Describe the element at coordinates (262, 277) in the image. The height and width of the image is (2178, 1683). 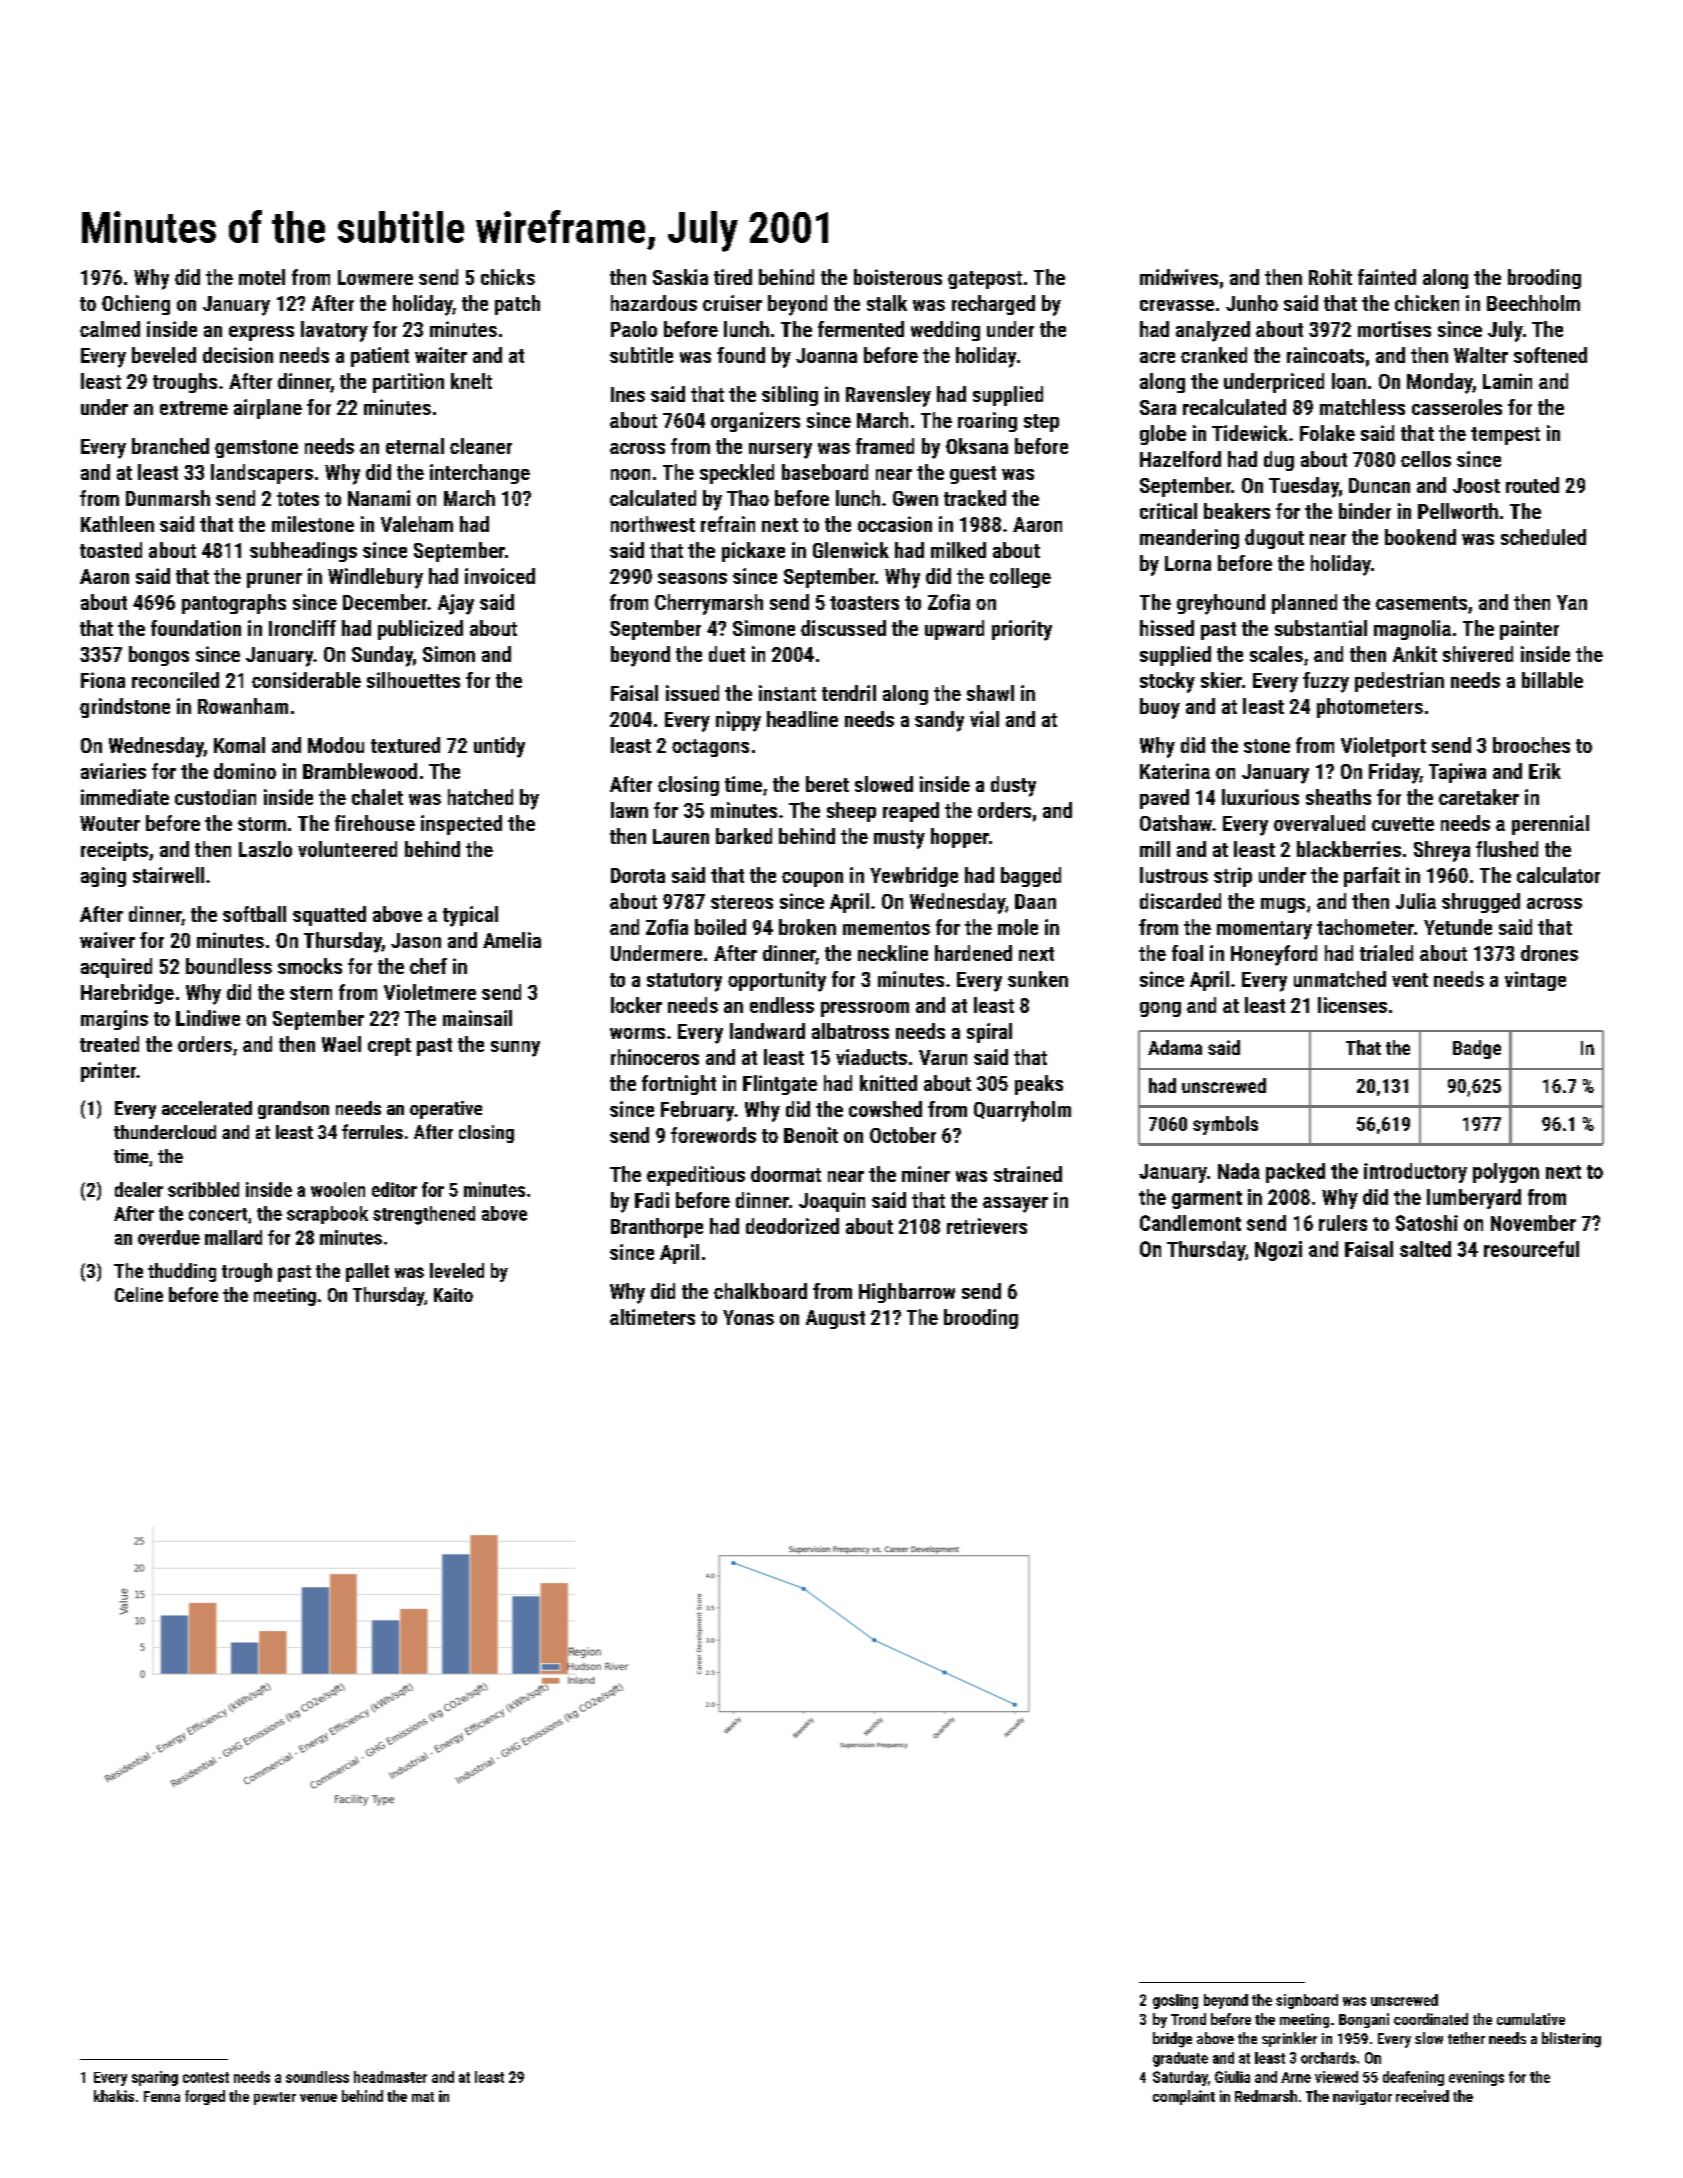
I see `motel` at that location.
